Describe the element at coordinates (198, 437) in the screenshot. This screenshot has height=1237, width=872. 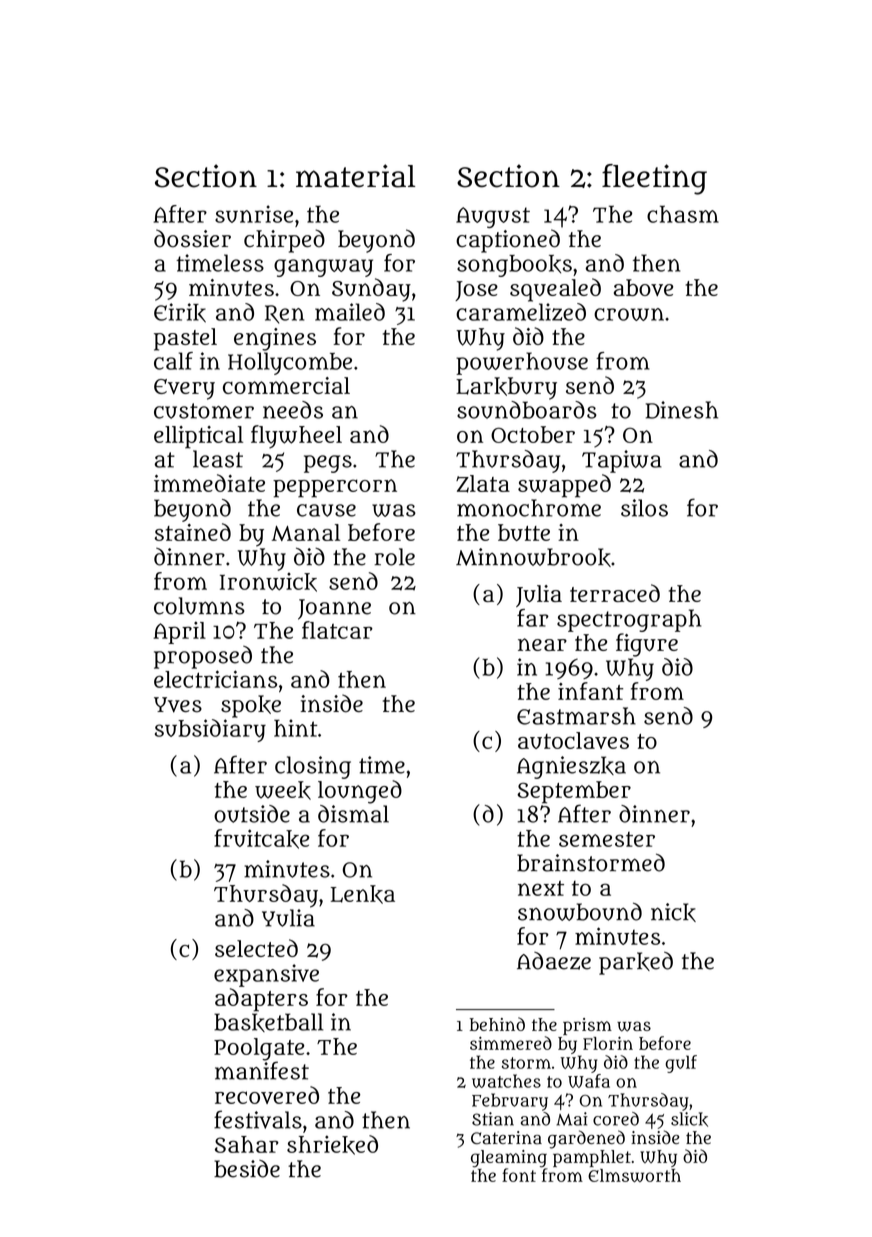
I see `elliptical` at that location.
